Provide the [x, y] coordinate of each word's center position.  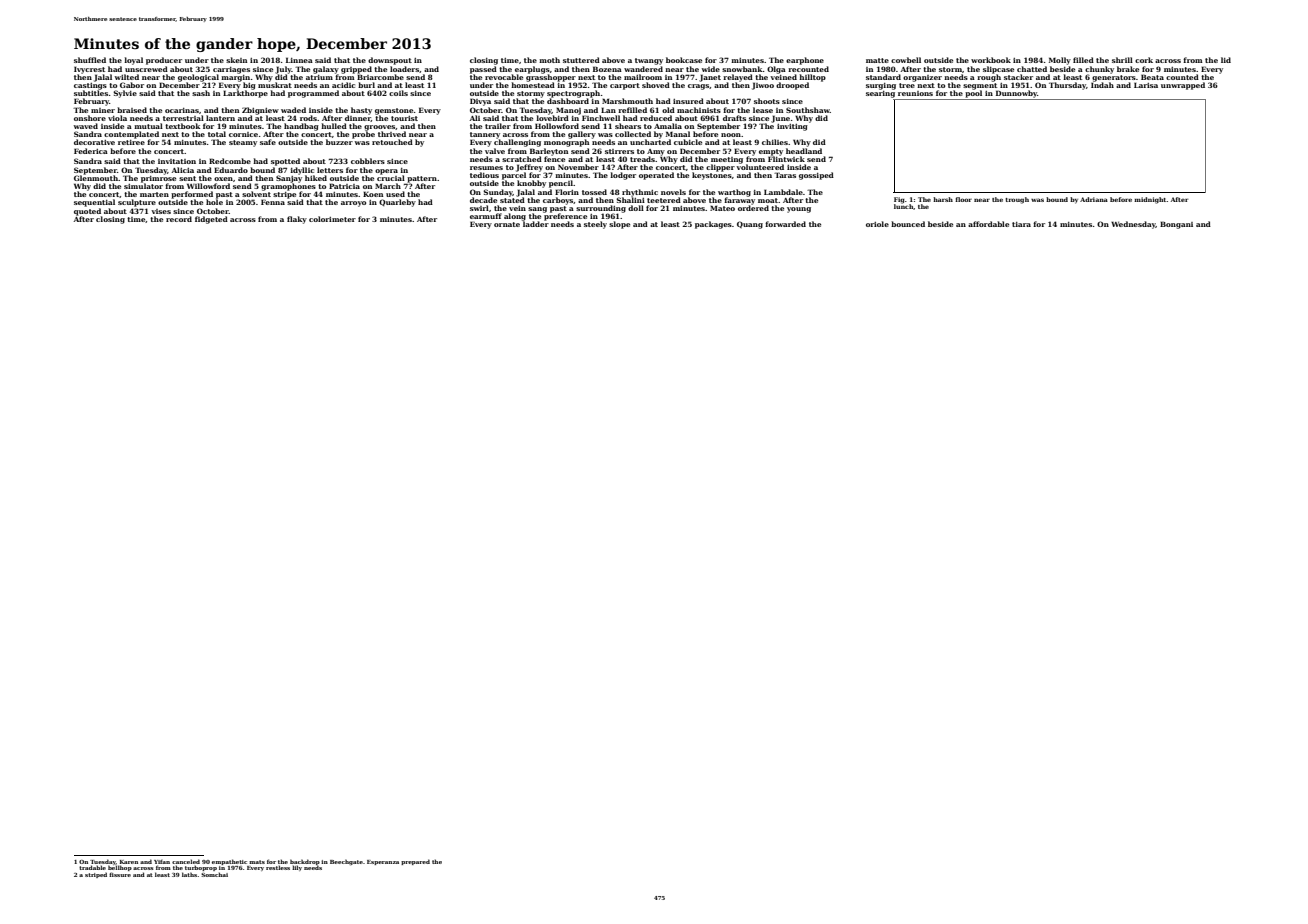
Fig [899, 200]
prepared [415, 862]
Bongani [1176, 225]
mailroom [643, 77]
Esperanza [383, 862]
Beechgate [346, 862]
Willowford [208, 186]
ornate [507, 224]
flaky [297, 220]
